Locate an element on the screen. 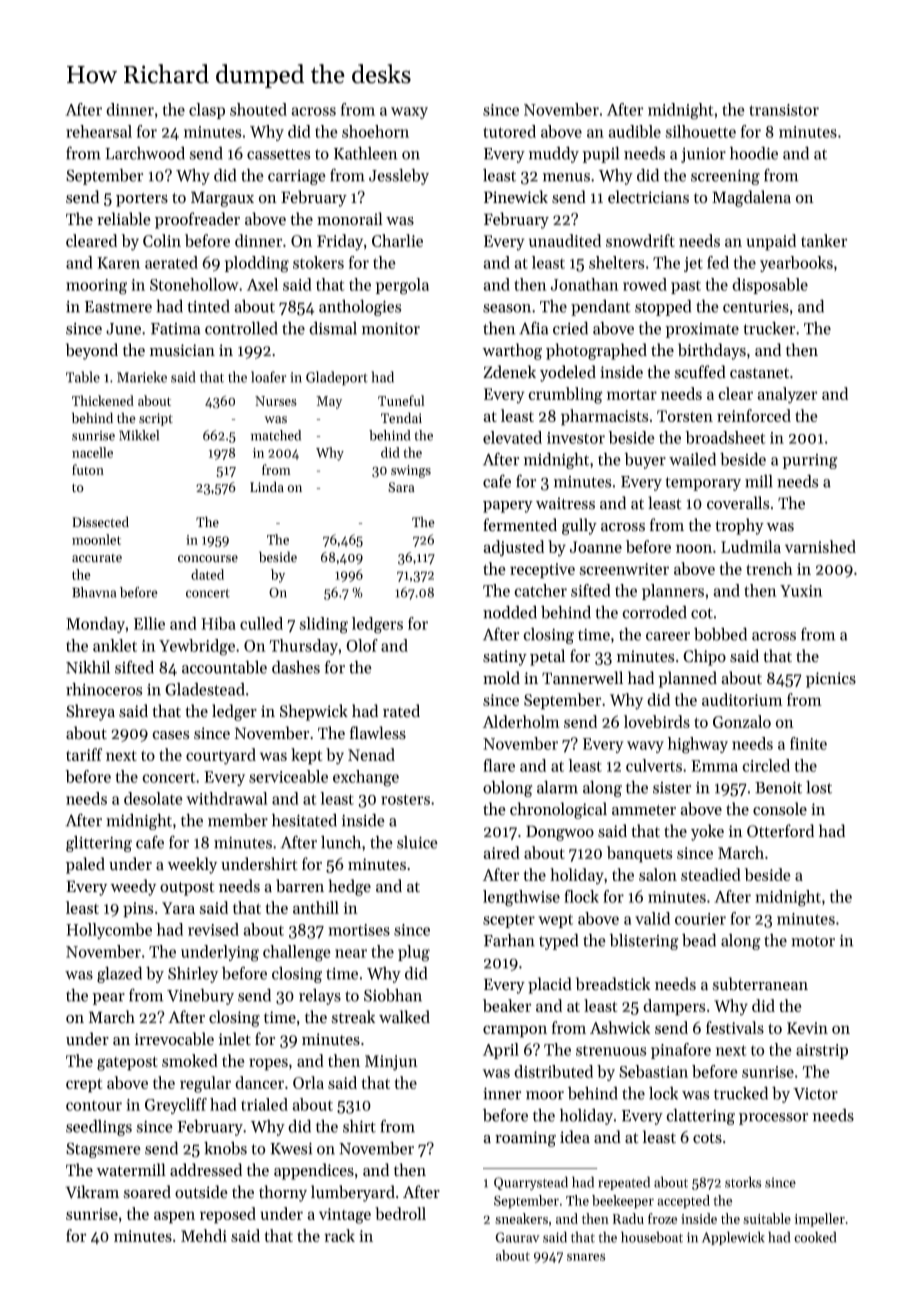 Image resolution: width=924 pixels, height=1308 pixels. cooked is located at coordinates (815, 1237).
